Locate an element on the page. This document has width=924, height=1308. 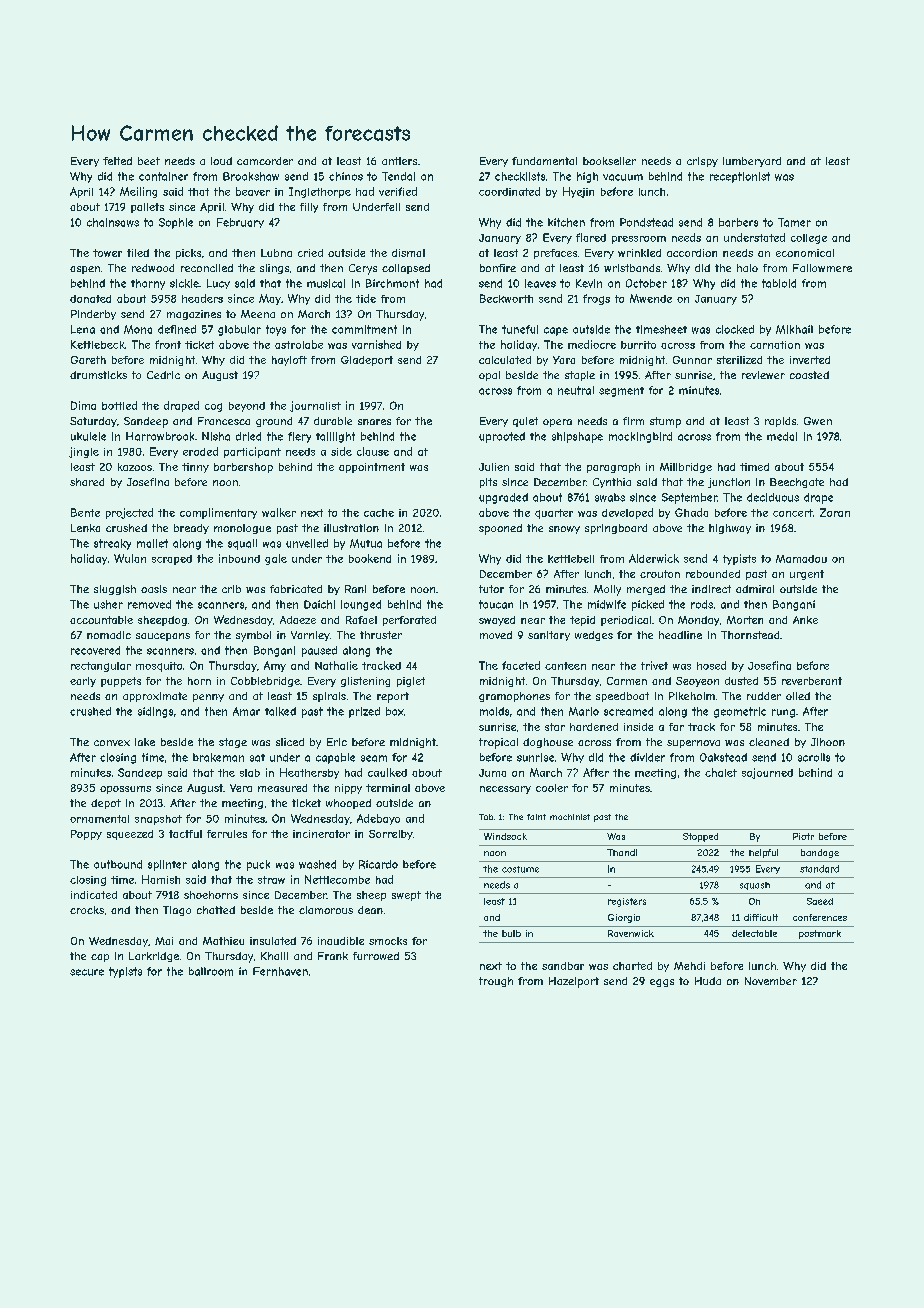
mallet is located at coordinates (152, 543).
